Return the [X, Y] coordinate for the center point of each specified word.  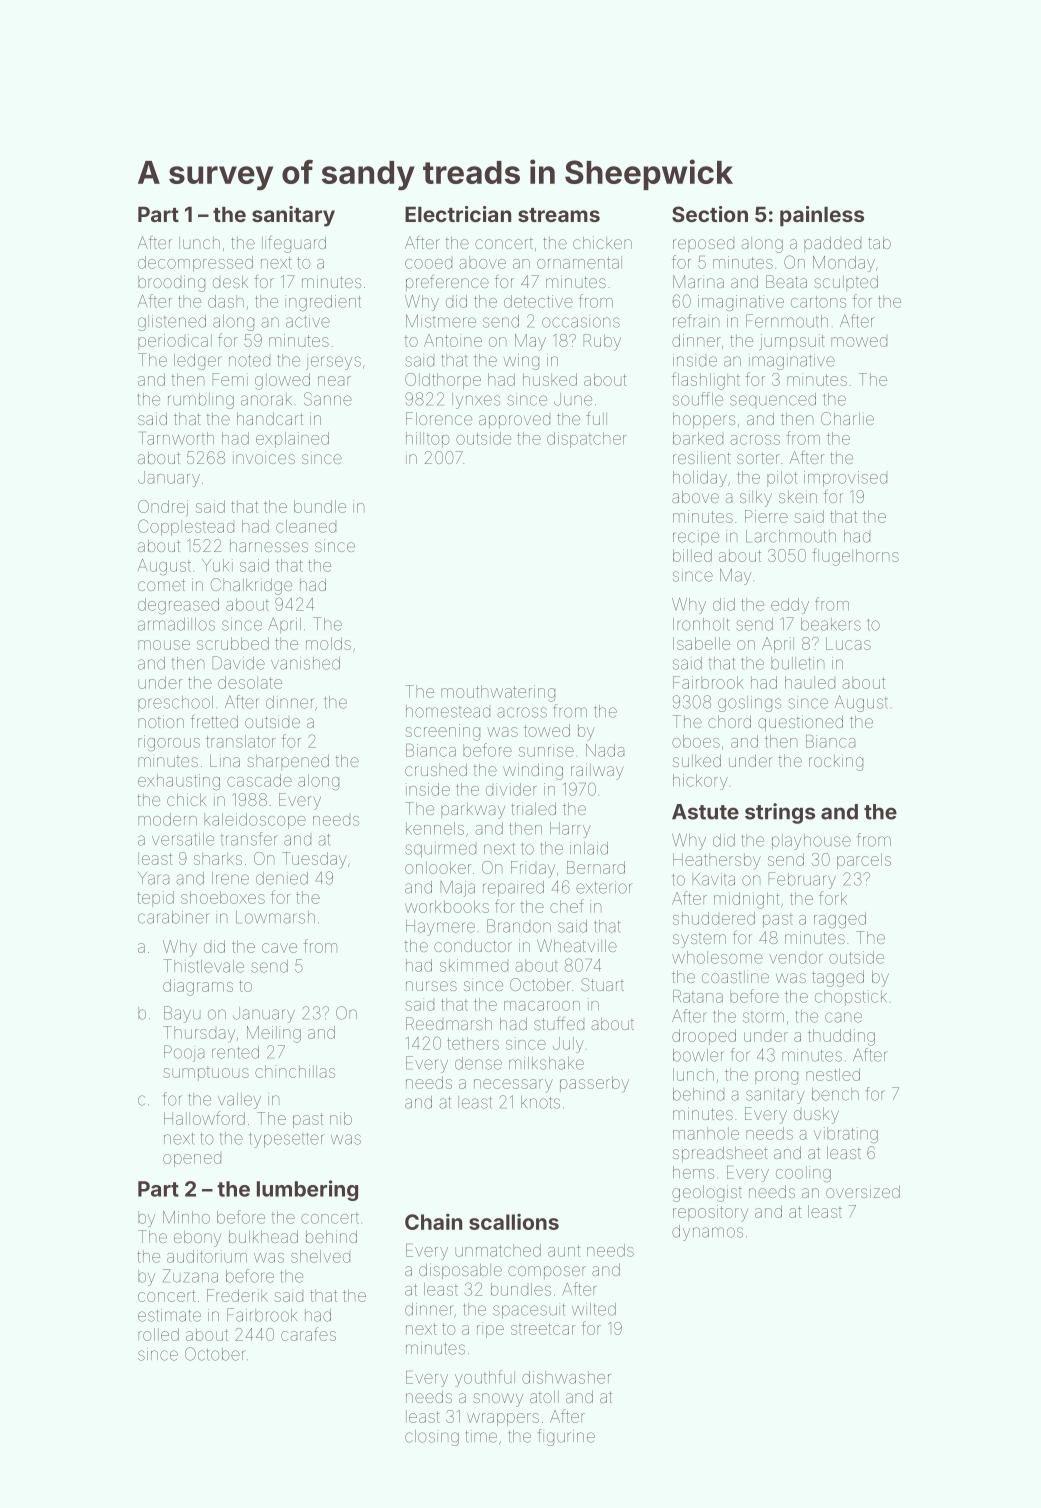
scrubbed [233, 643]
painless [822, 216]
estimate [169, 1315]
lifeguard [294, 244]
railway [597, 771]
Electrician [458, 214]
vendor [796, 959]
